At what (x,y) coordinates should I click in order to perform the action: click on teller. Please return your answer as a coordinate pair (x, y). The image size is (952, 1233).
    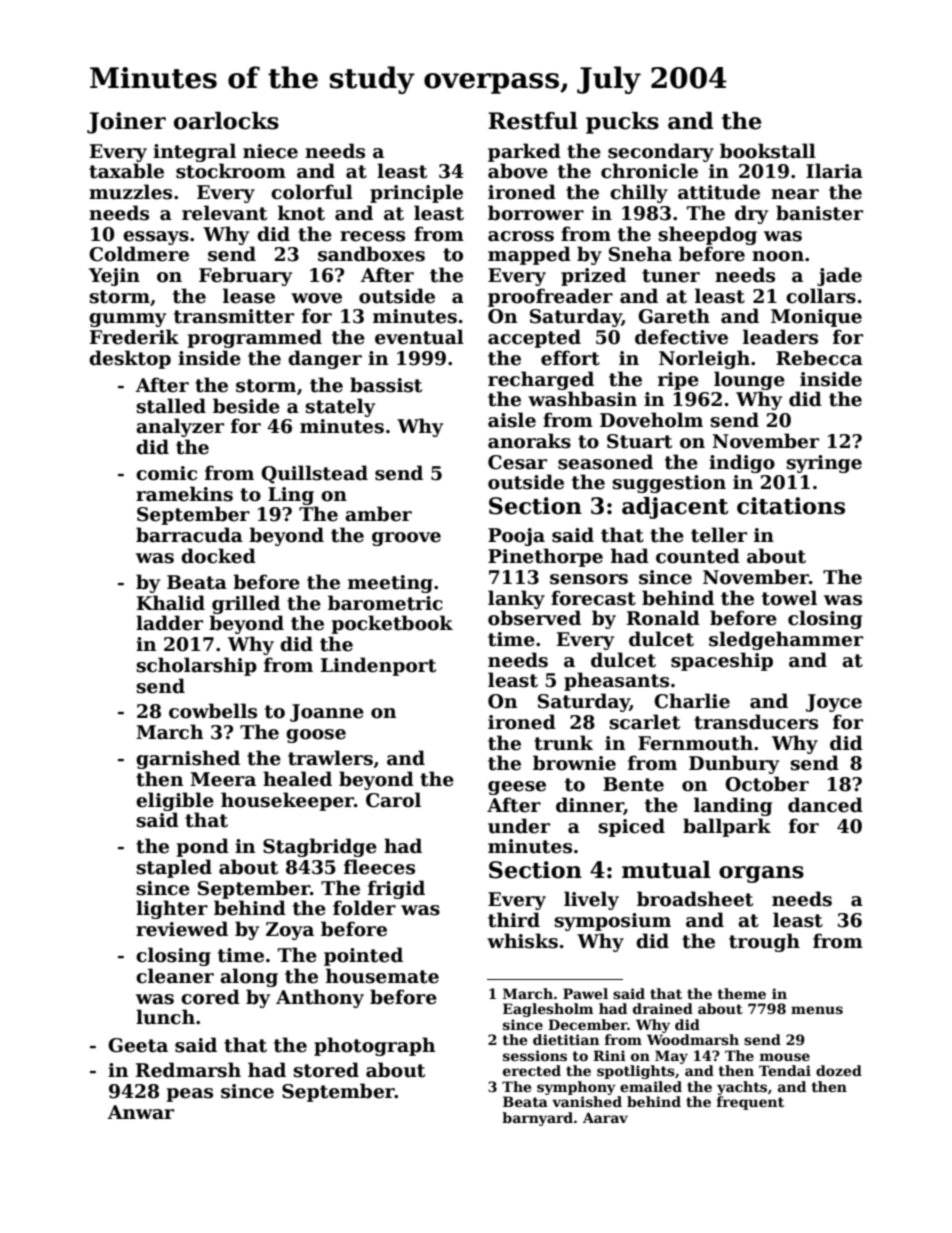
    Looking at the image, I should click on (719, 535).
